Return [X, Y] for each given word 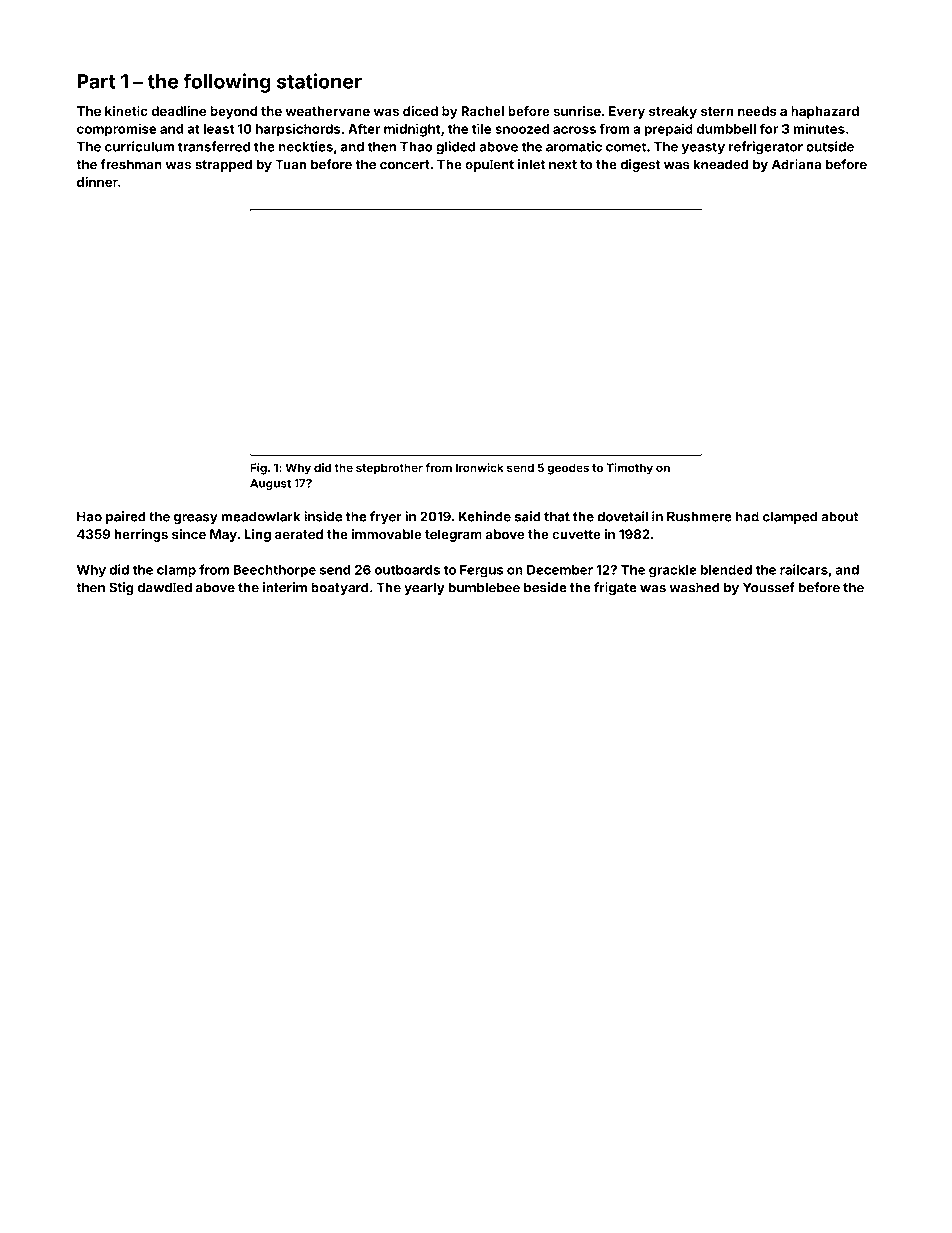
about [839, 516]
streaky [673, 112]
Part [96, 81]
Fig [258, 469]
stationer [319, 81]
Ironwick [480, 467]
